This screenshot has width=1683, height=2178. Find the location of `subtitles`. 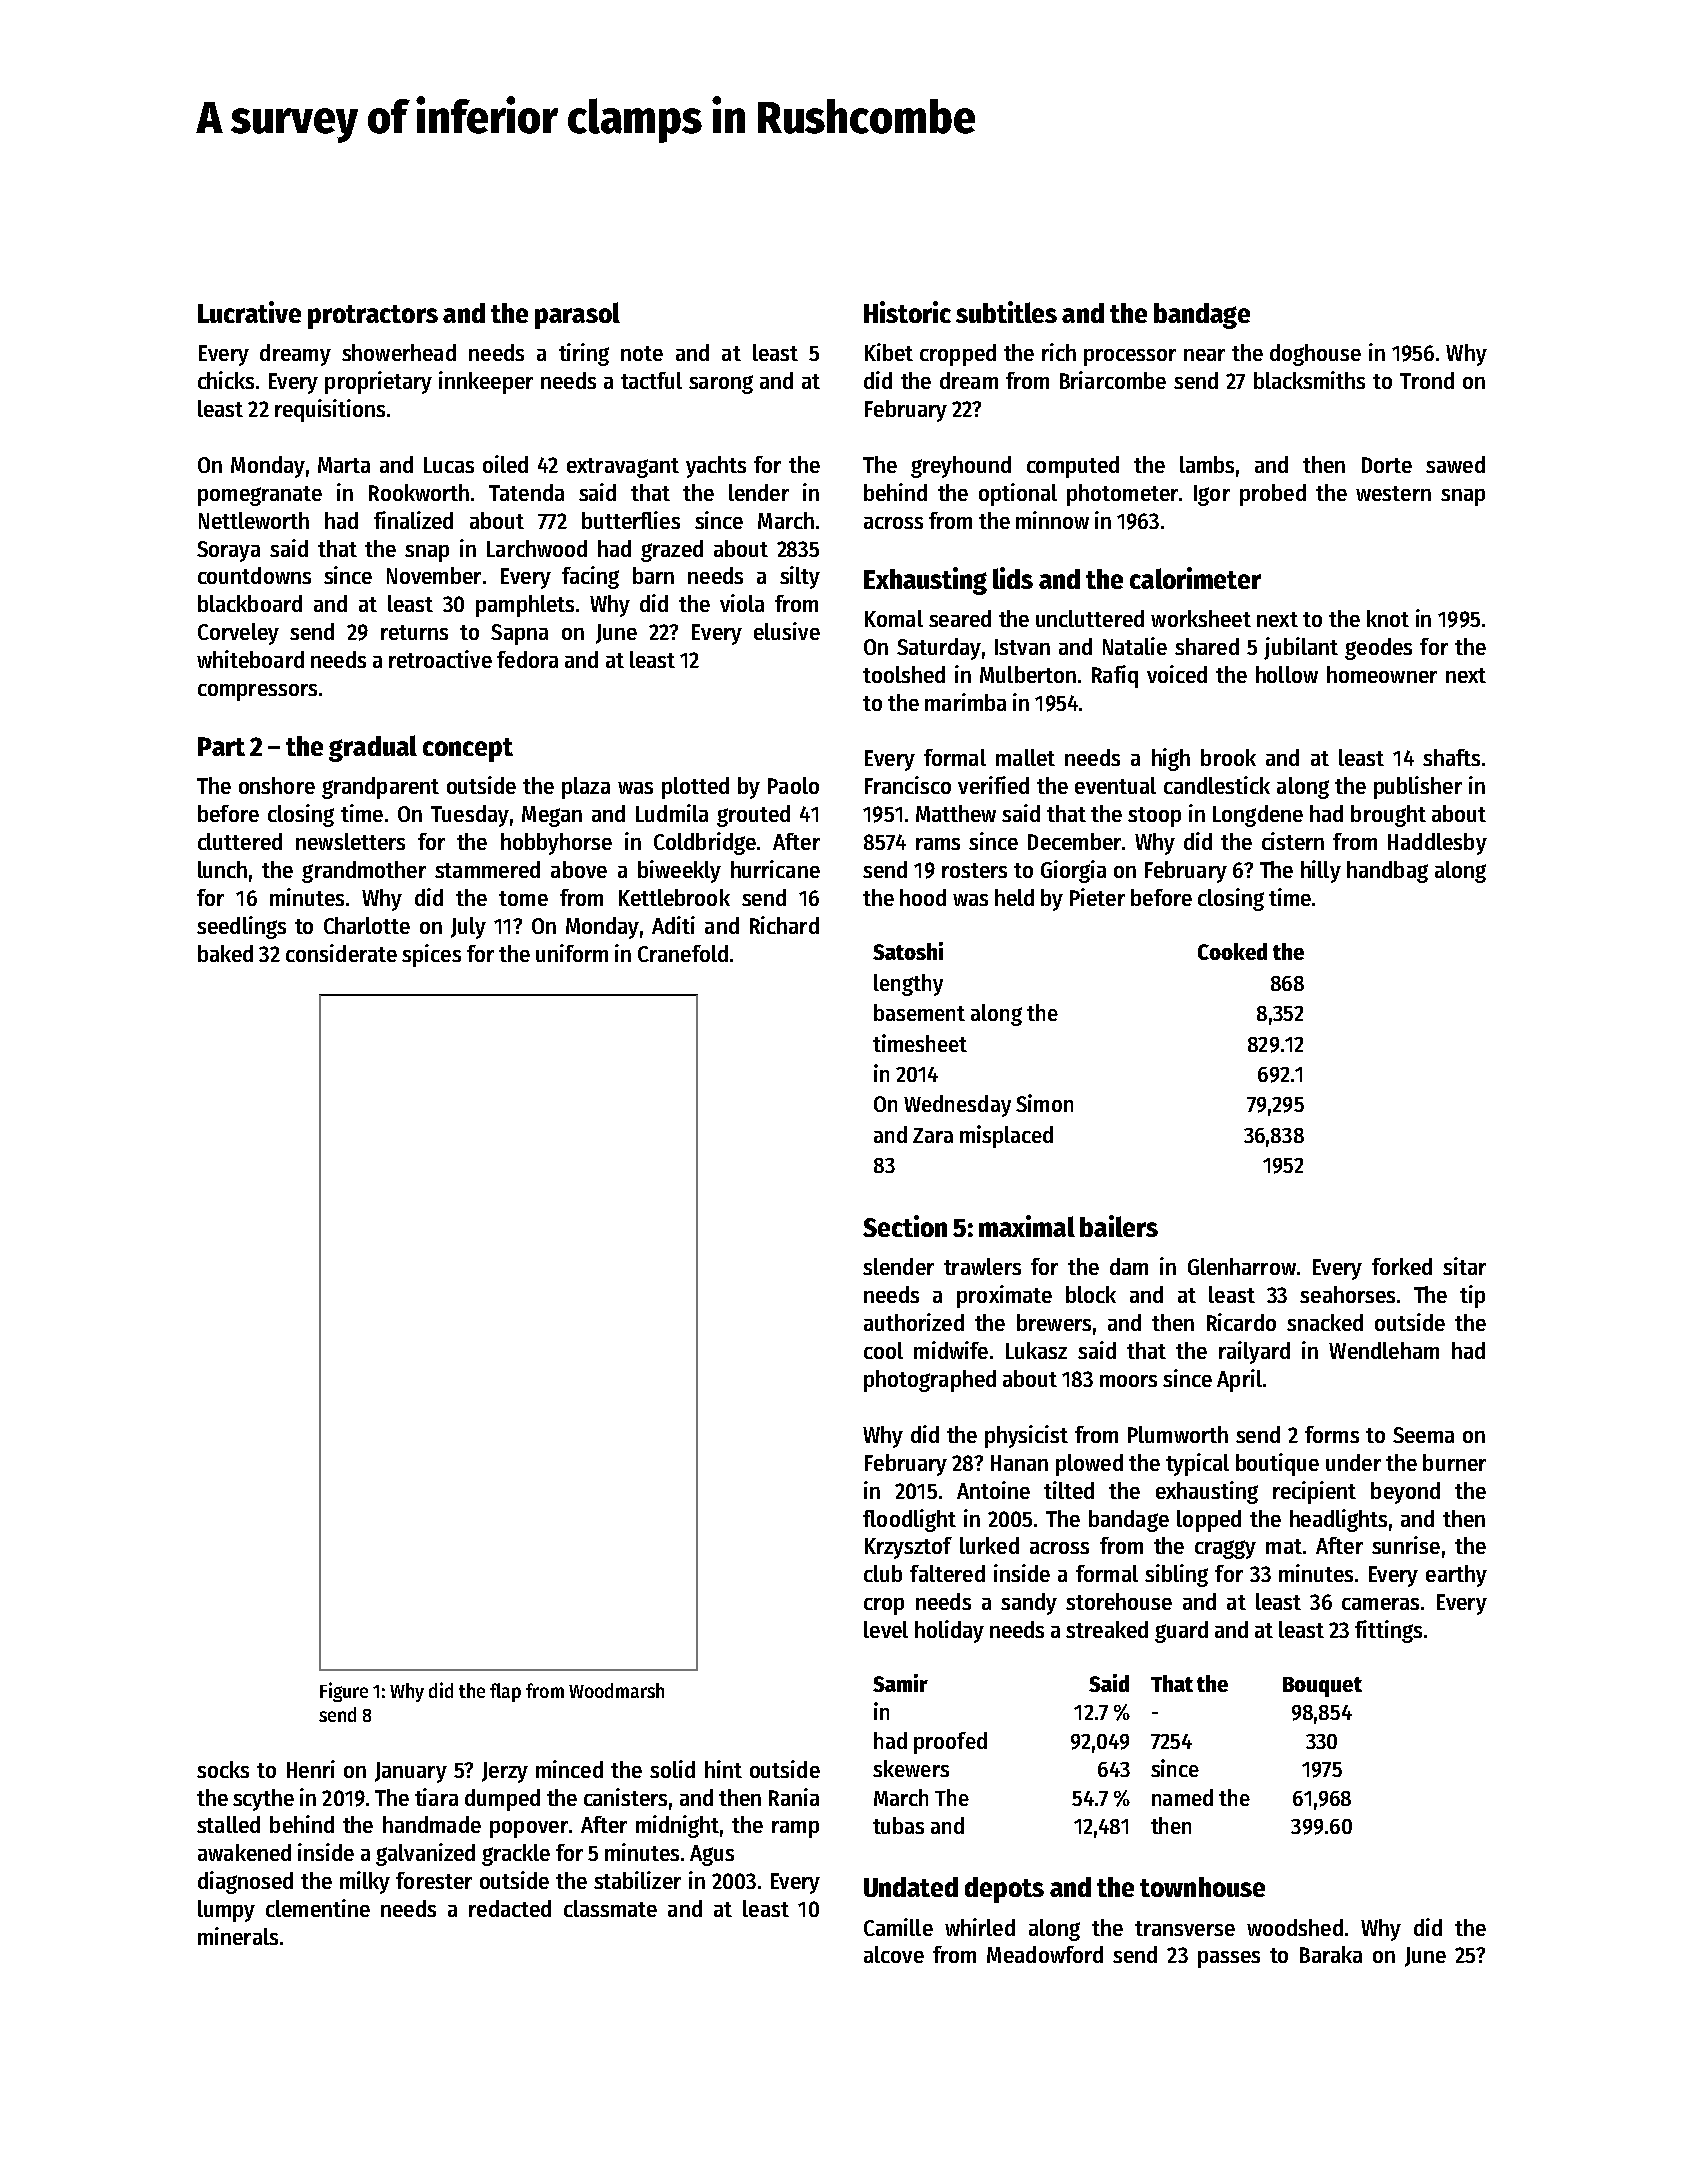

subtitles is located at coordinates (1006, 312).
